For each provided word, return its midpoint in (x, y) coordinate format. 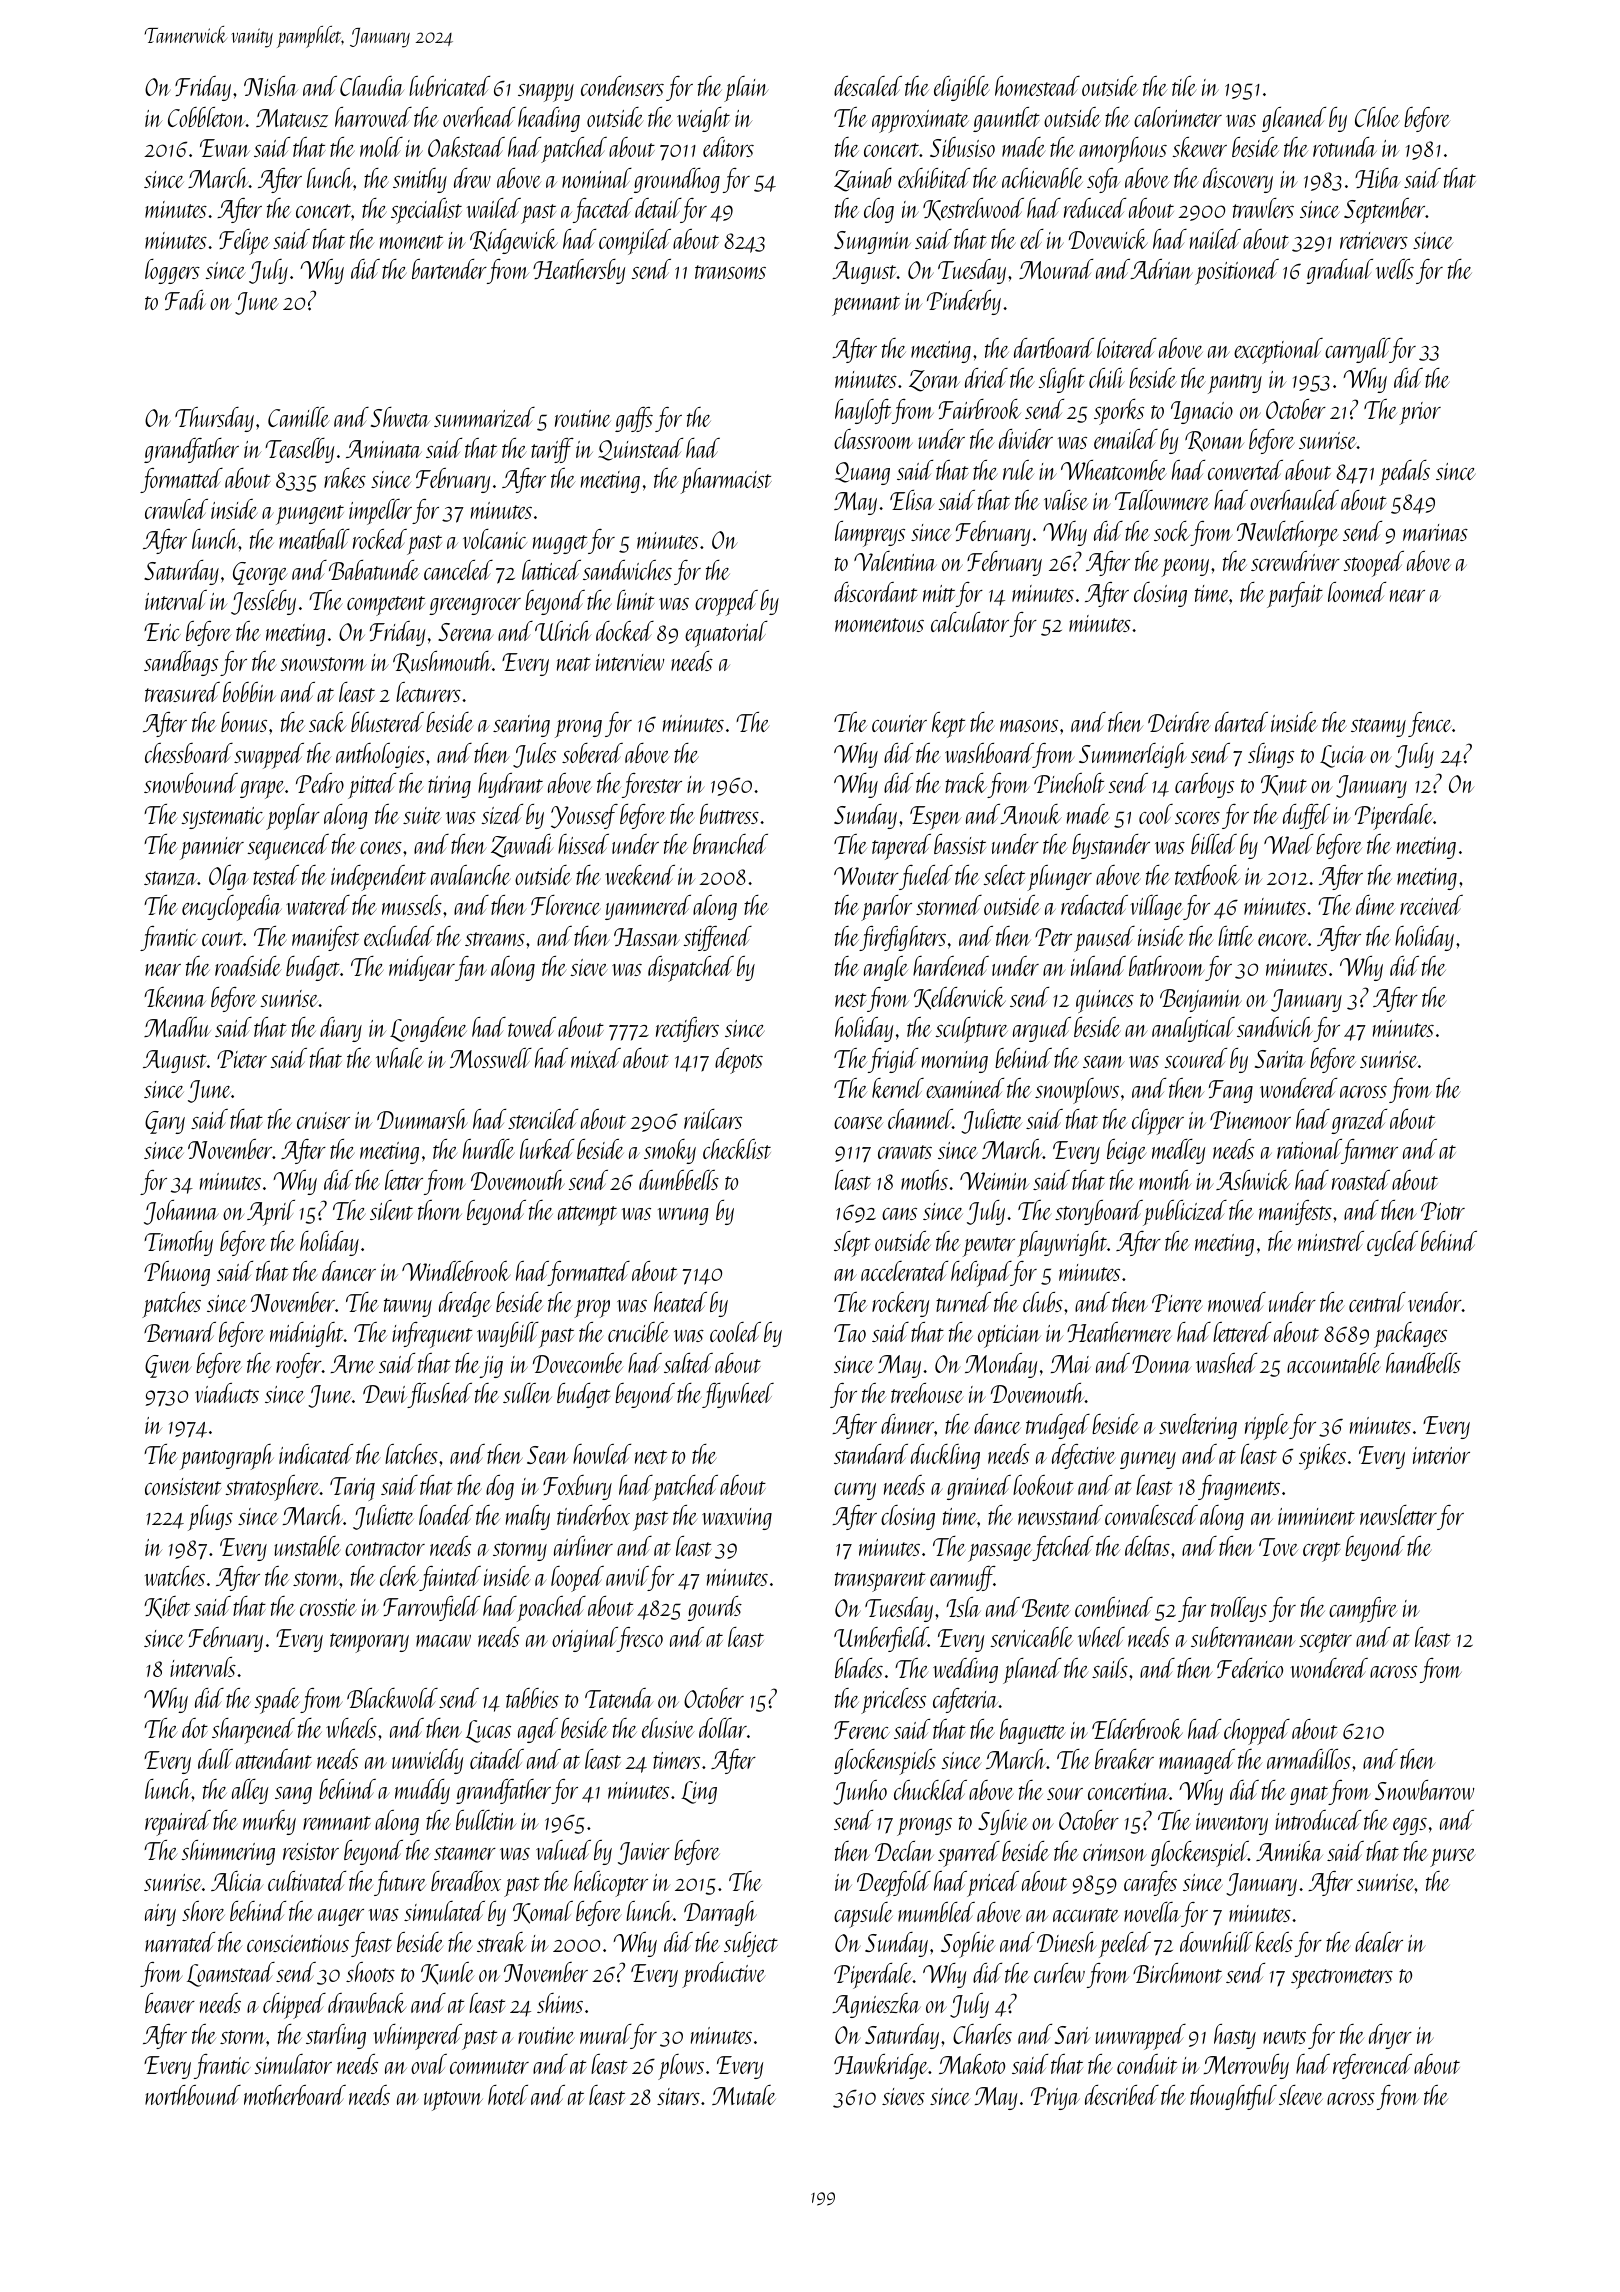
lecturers (428, 692)
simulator (293, 2064)
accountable (1334, 1363)
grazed (1359, 1121)
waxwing (737, 1519)
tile (1184, 86)
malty (528, 1517)
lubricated (449, 86)
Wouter (866, 876)
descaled (868, 86)
